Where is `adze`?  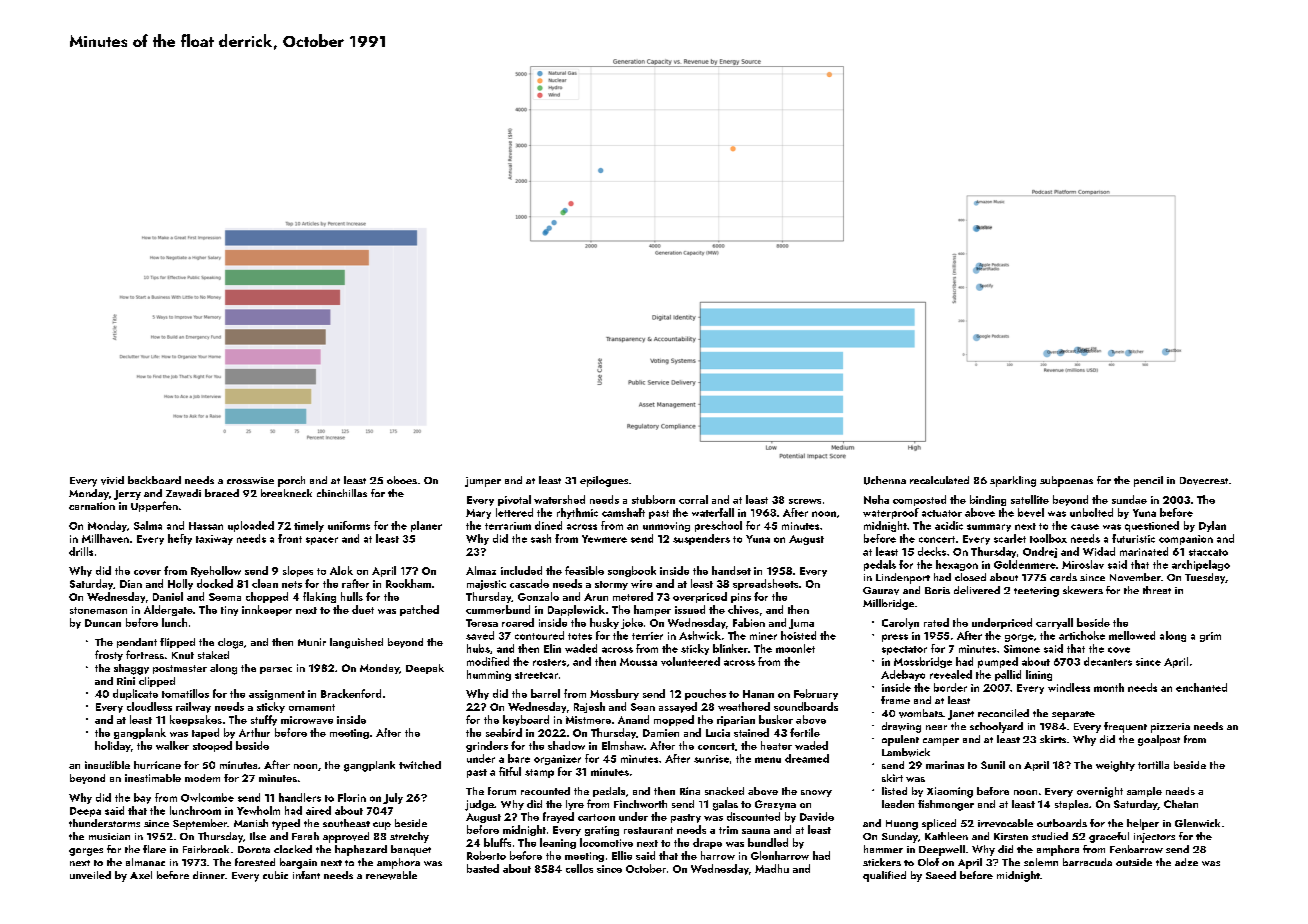 adze is located at coordinates (1186, 862).
